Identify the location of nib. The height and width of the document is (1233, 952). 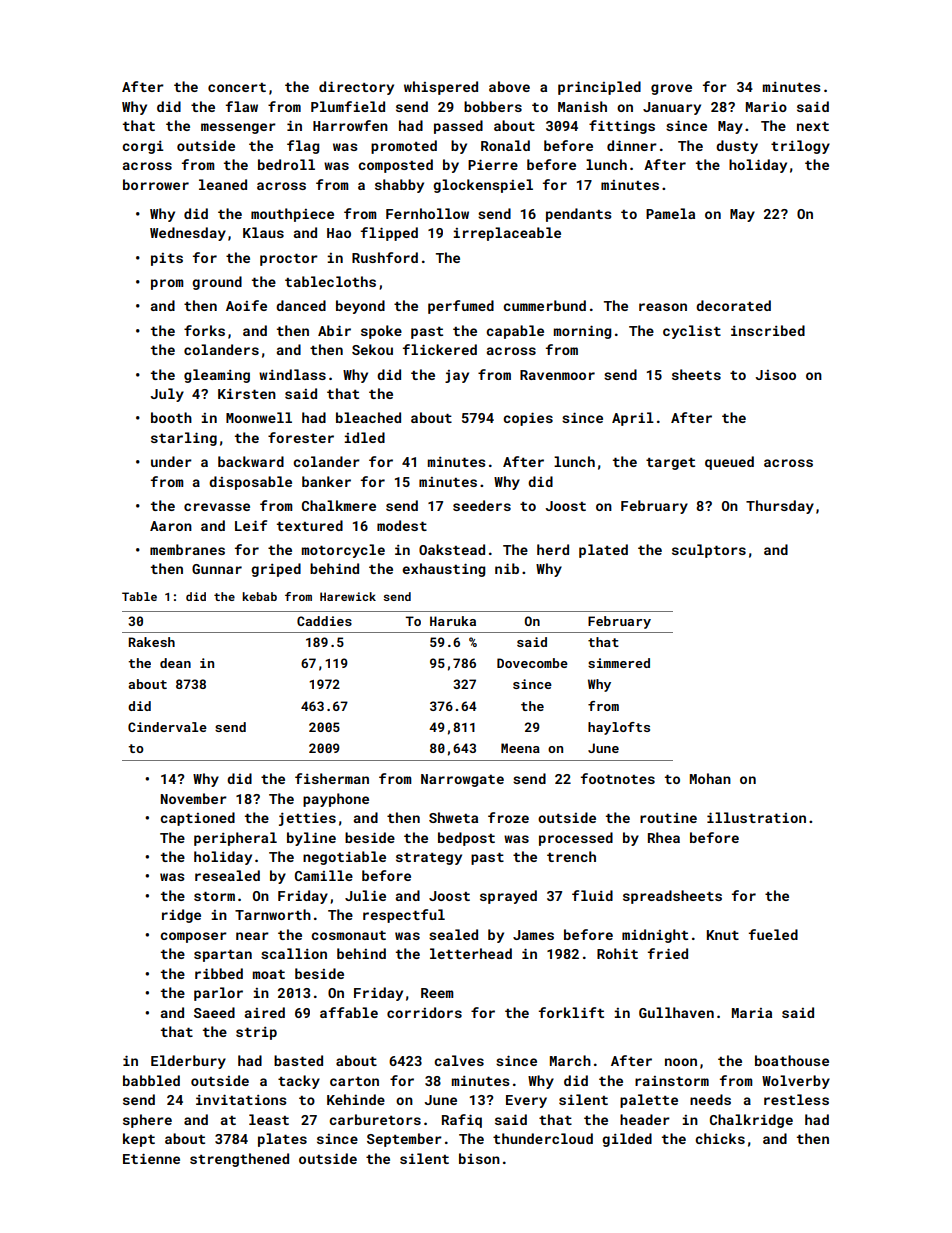
(507, 568).
